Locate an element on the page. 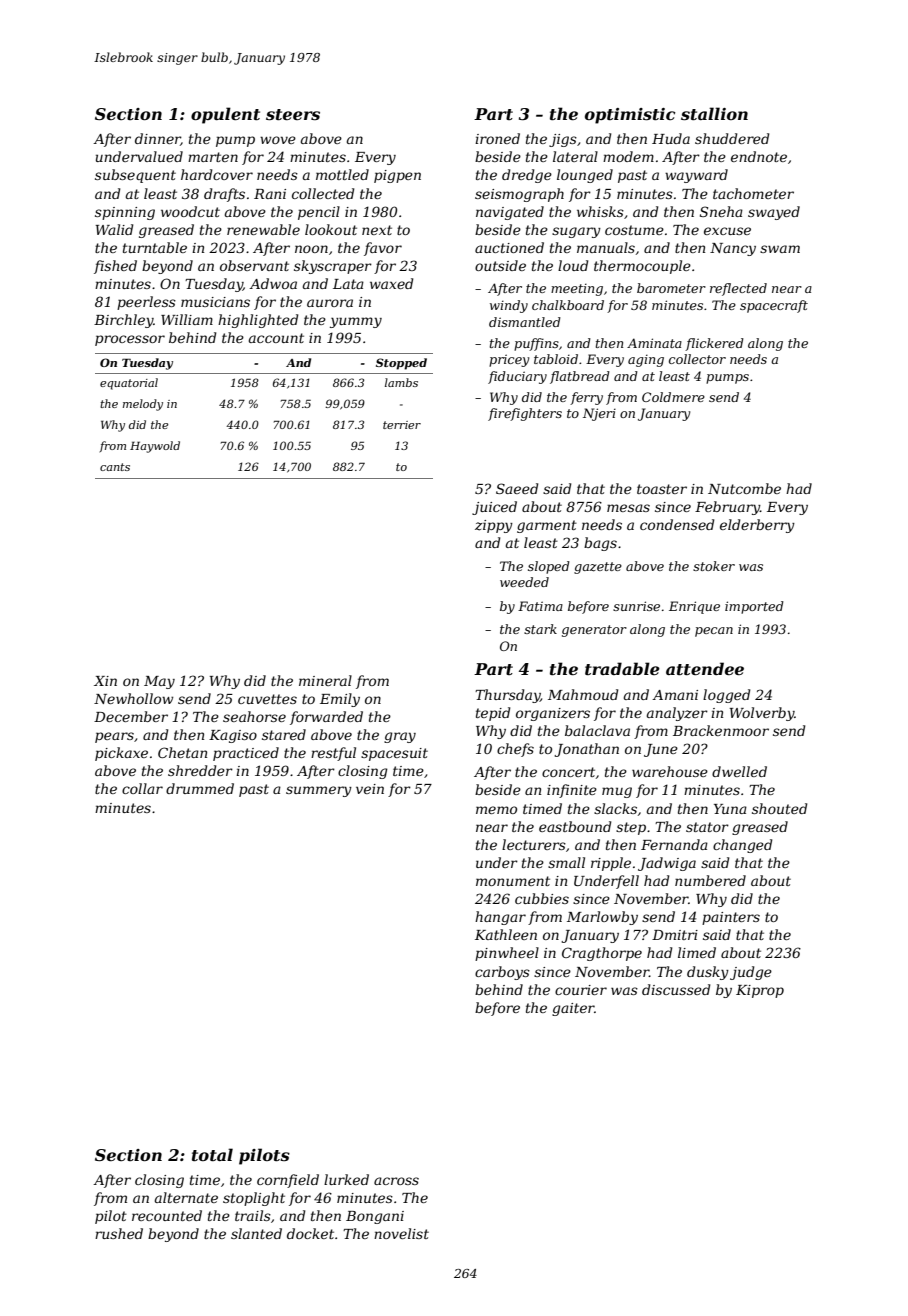  Njeri is located at coordinates (599, 414).
